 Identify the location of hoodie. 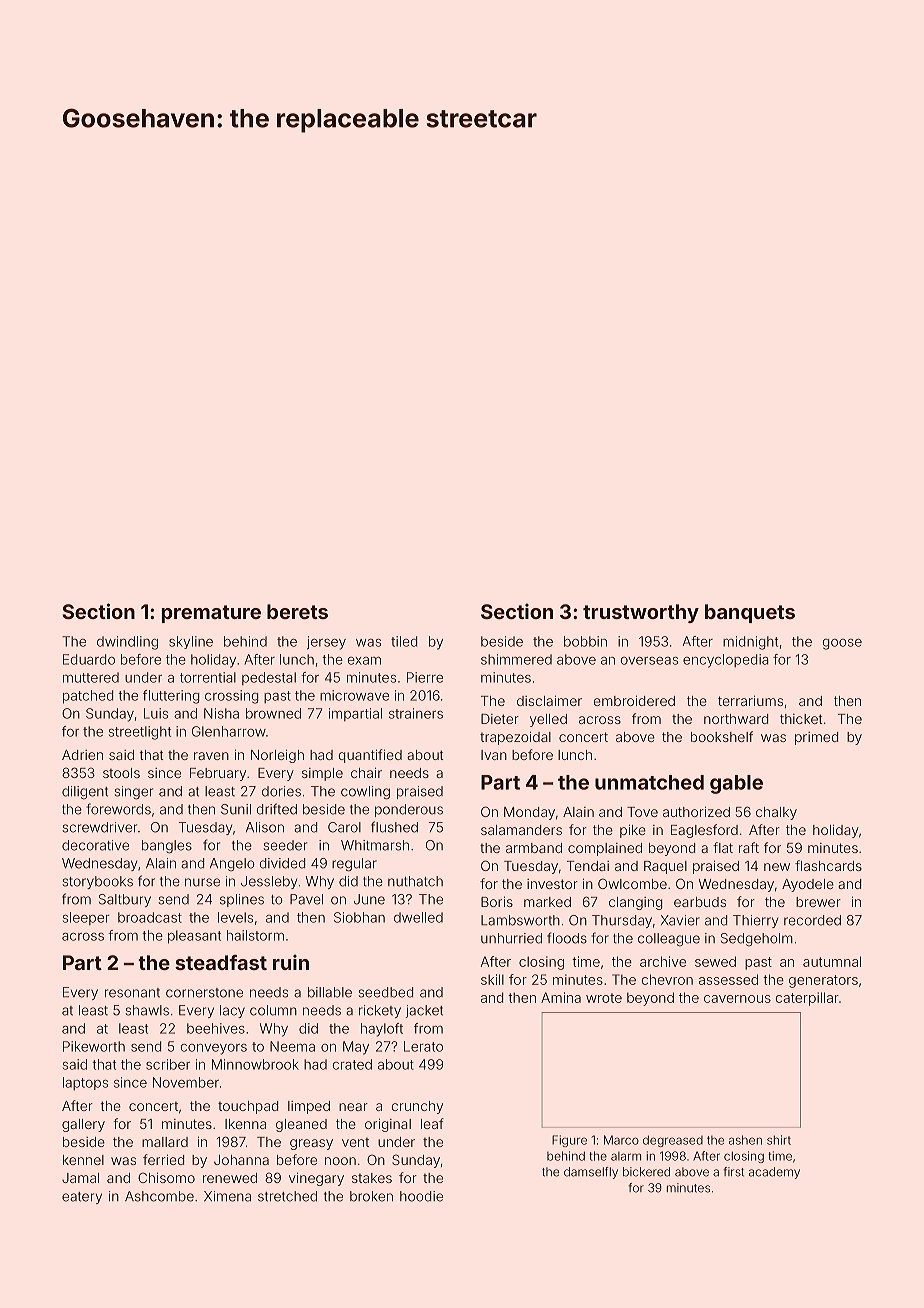
(421, 1196).
